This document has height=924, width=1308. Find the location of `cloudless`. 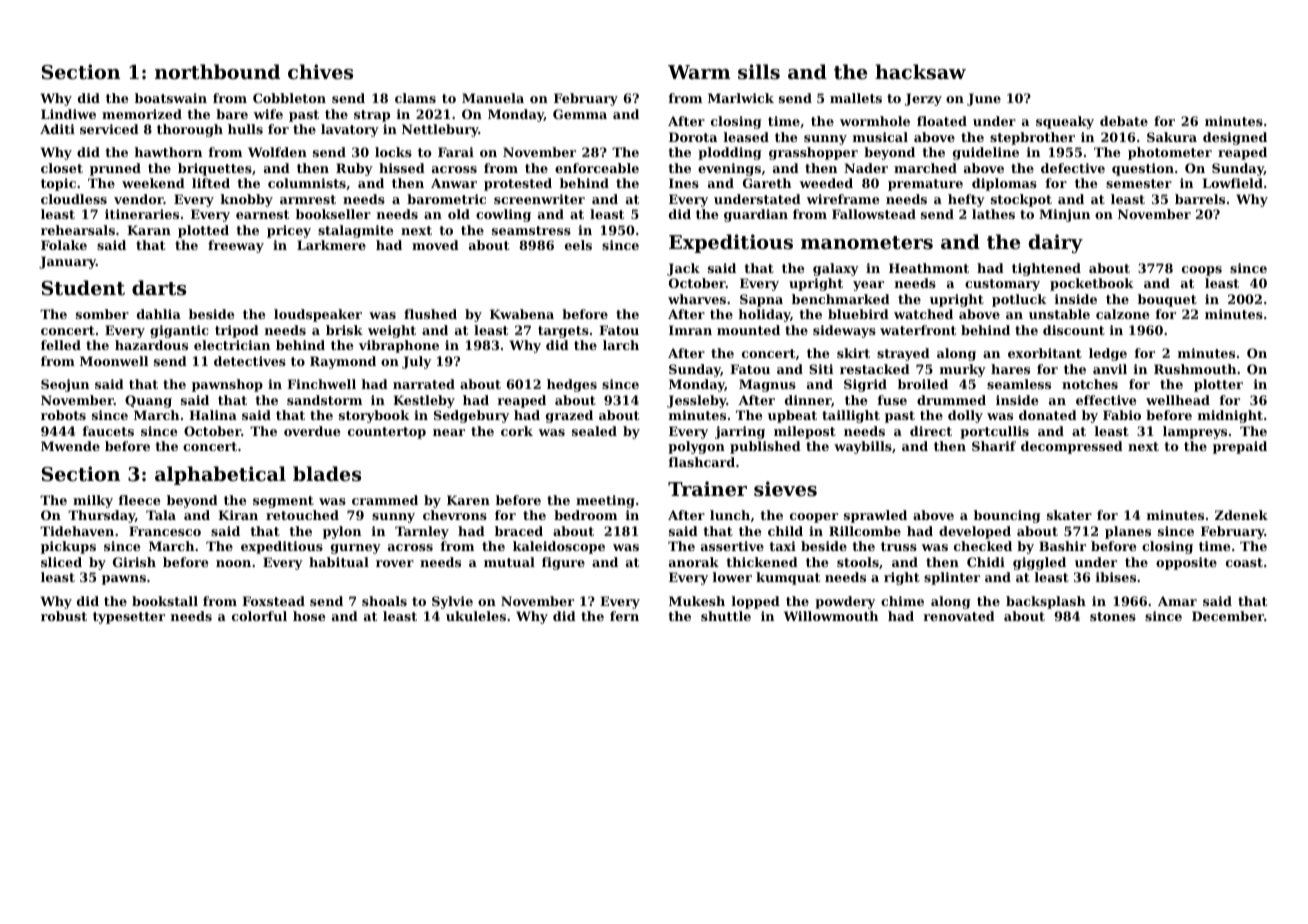

cloudless is located at coordinates (74, 199).
